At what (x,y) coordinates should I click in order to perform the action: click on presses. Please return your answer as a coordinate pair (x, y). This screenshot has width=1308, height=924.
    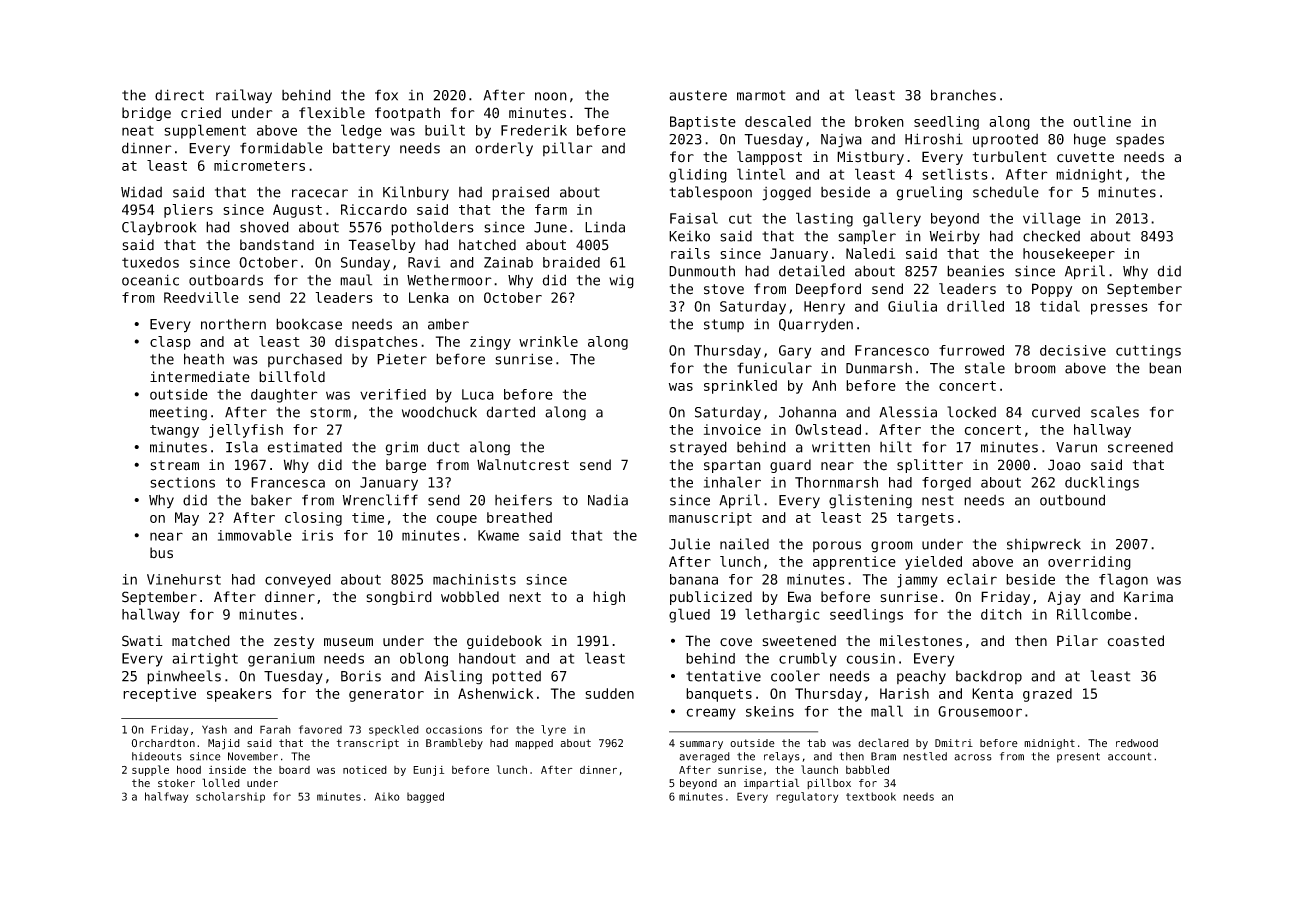
    Looking at the image, I should click on (1119, 309).
